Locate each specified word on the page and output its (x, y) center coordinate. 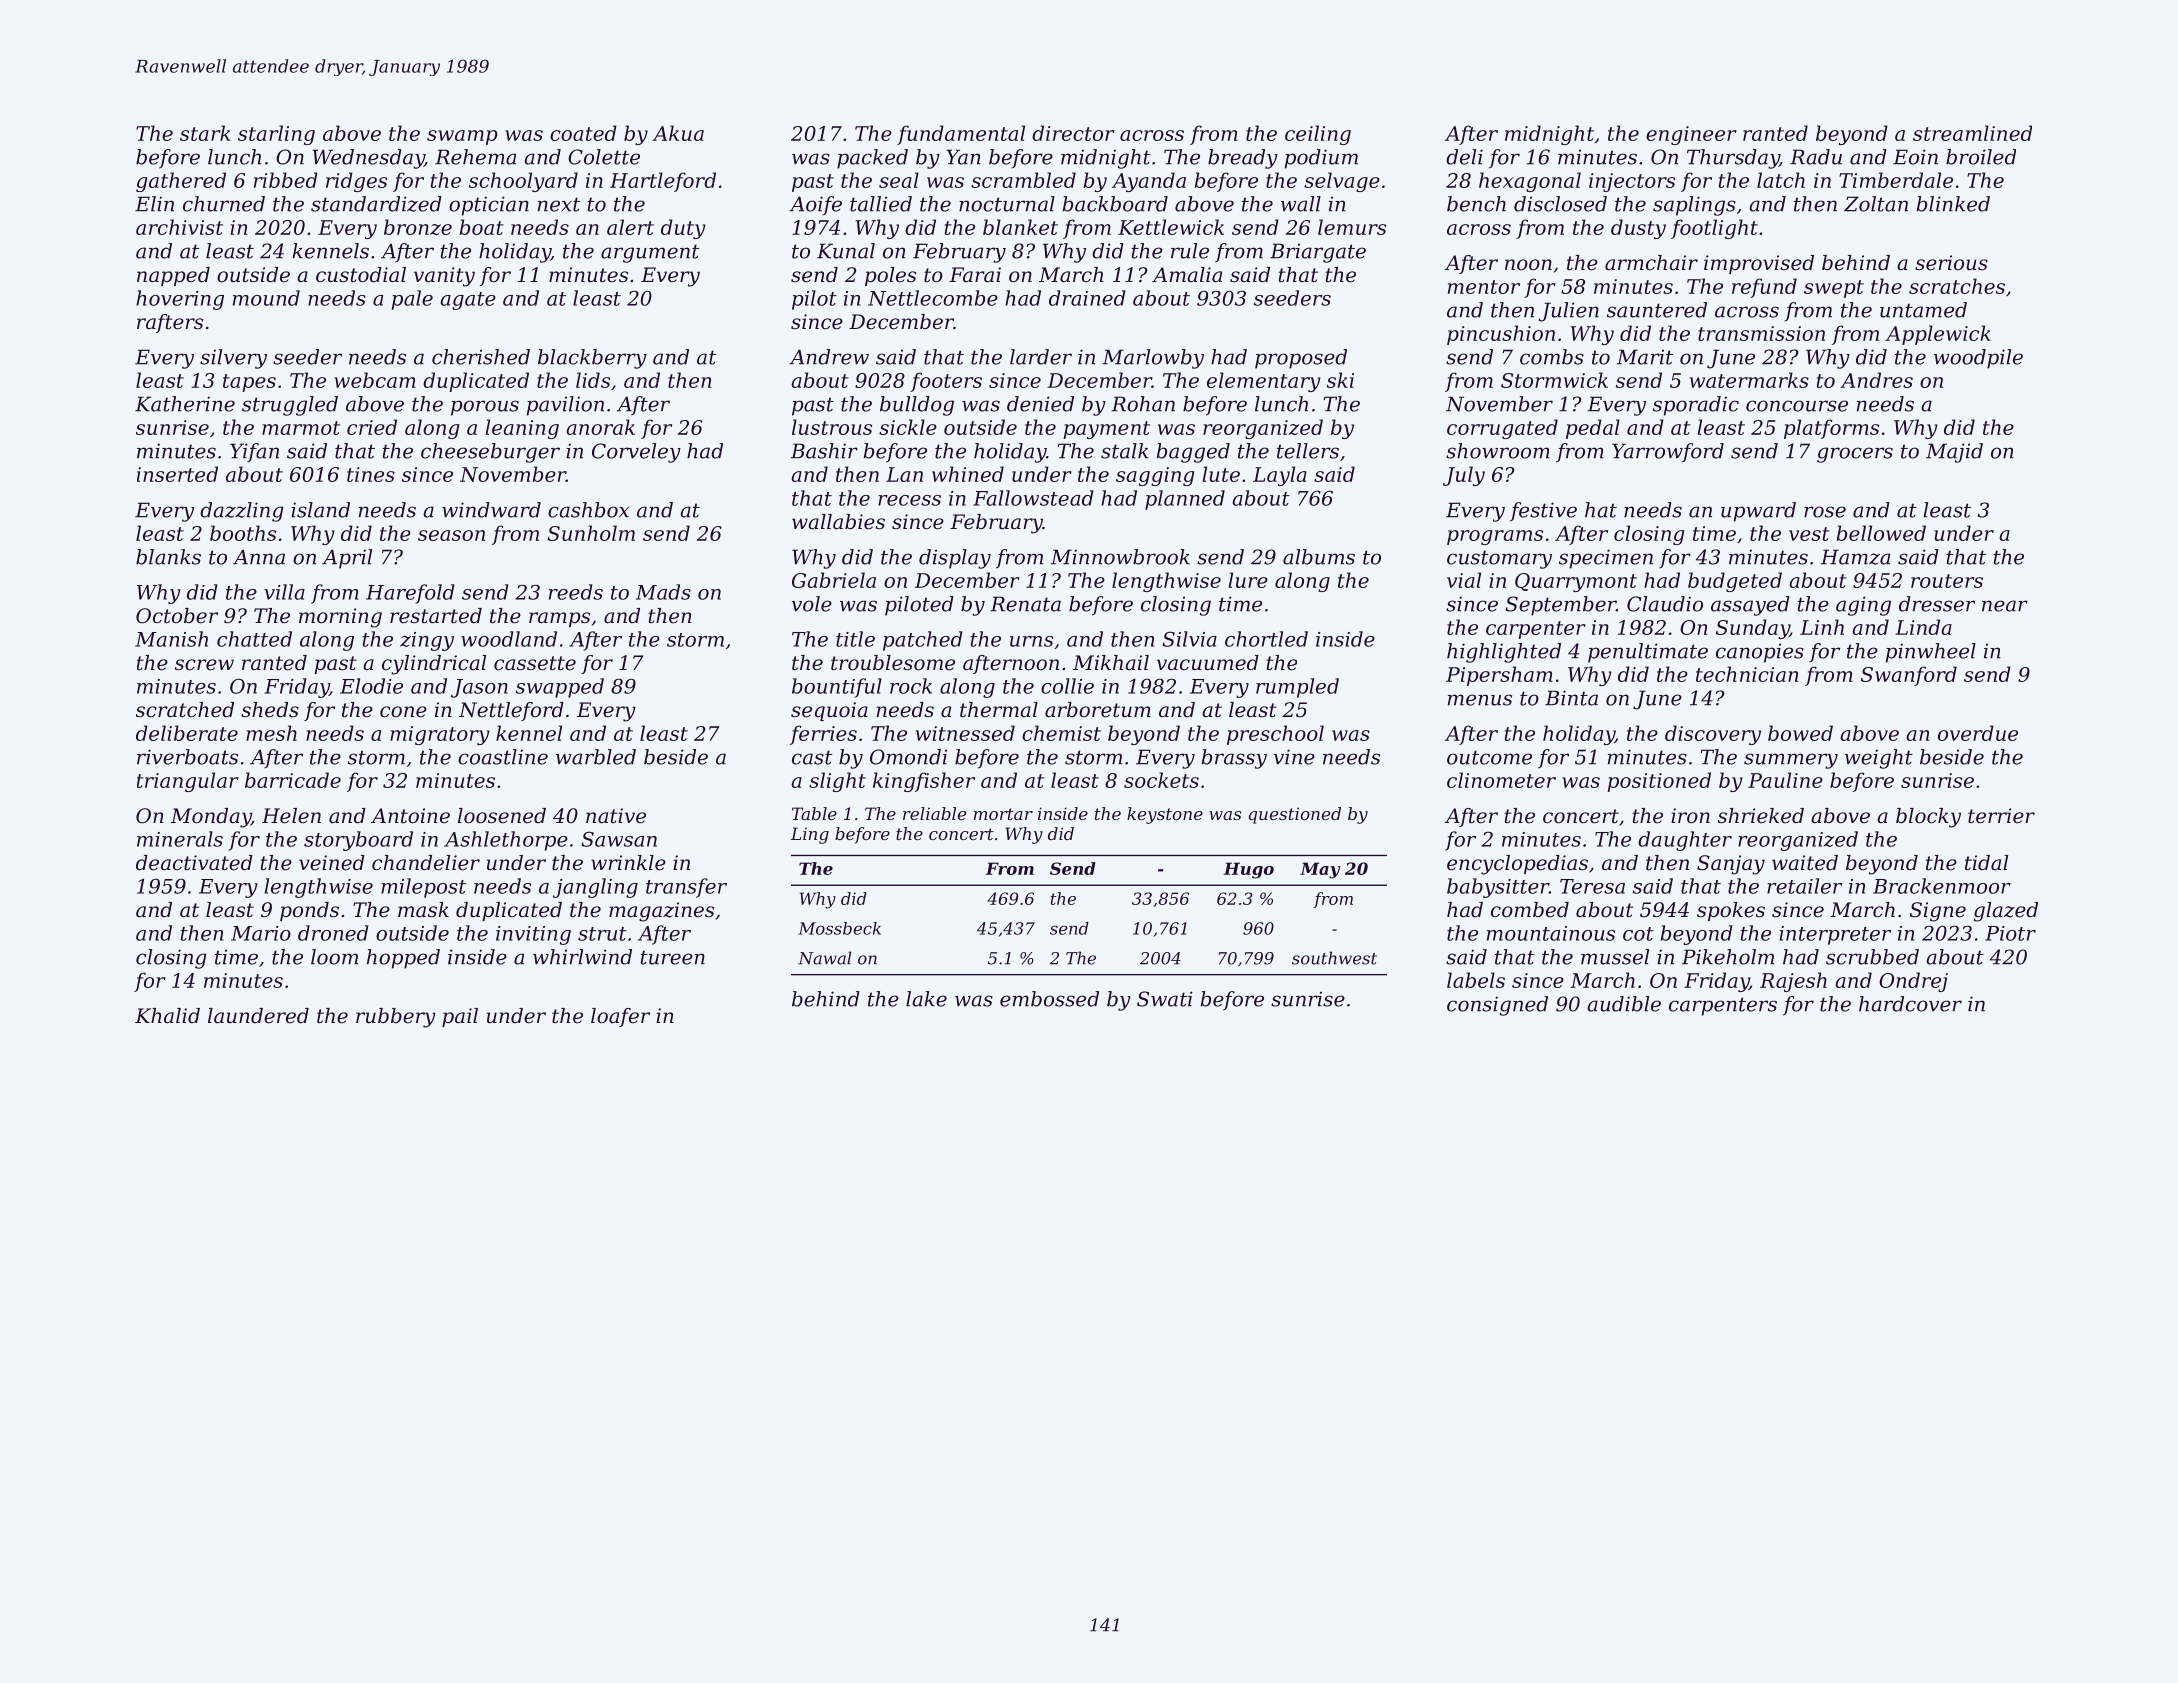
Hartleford (663, 182)
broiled (1981, 157)
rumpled (1297, 688)
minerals (180, 839)
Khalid (167, 1015)
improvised (1759, 264)
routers (1947, 581)
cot (1638, 934)
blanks (168, 557)
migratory (440, 735)
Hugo (1249, 870)
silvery (233, 359)
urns (1031, 641)
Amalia (1187, 275)
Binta (1571, 698)
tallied (881, 204)
